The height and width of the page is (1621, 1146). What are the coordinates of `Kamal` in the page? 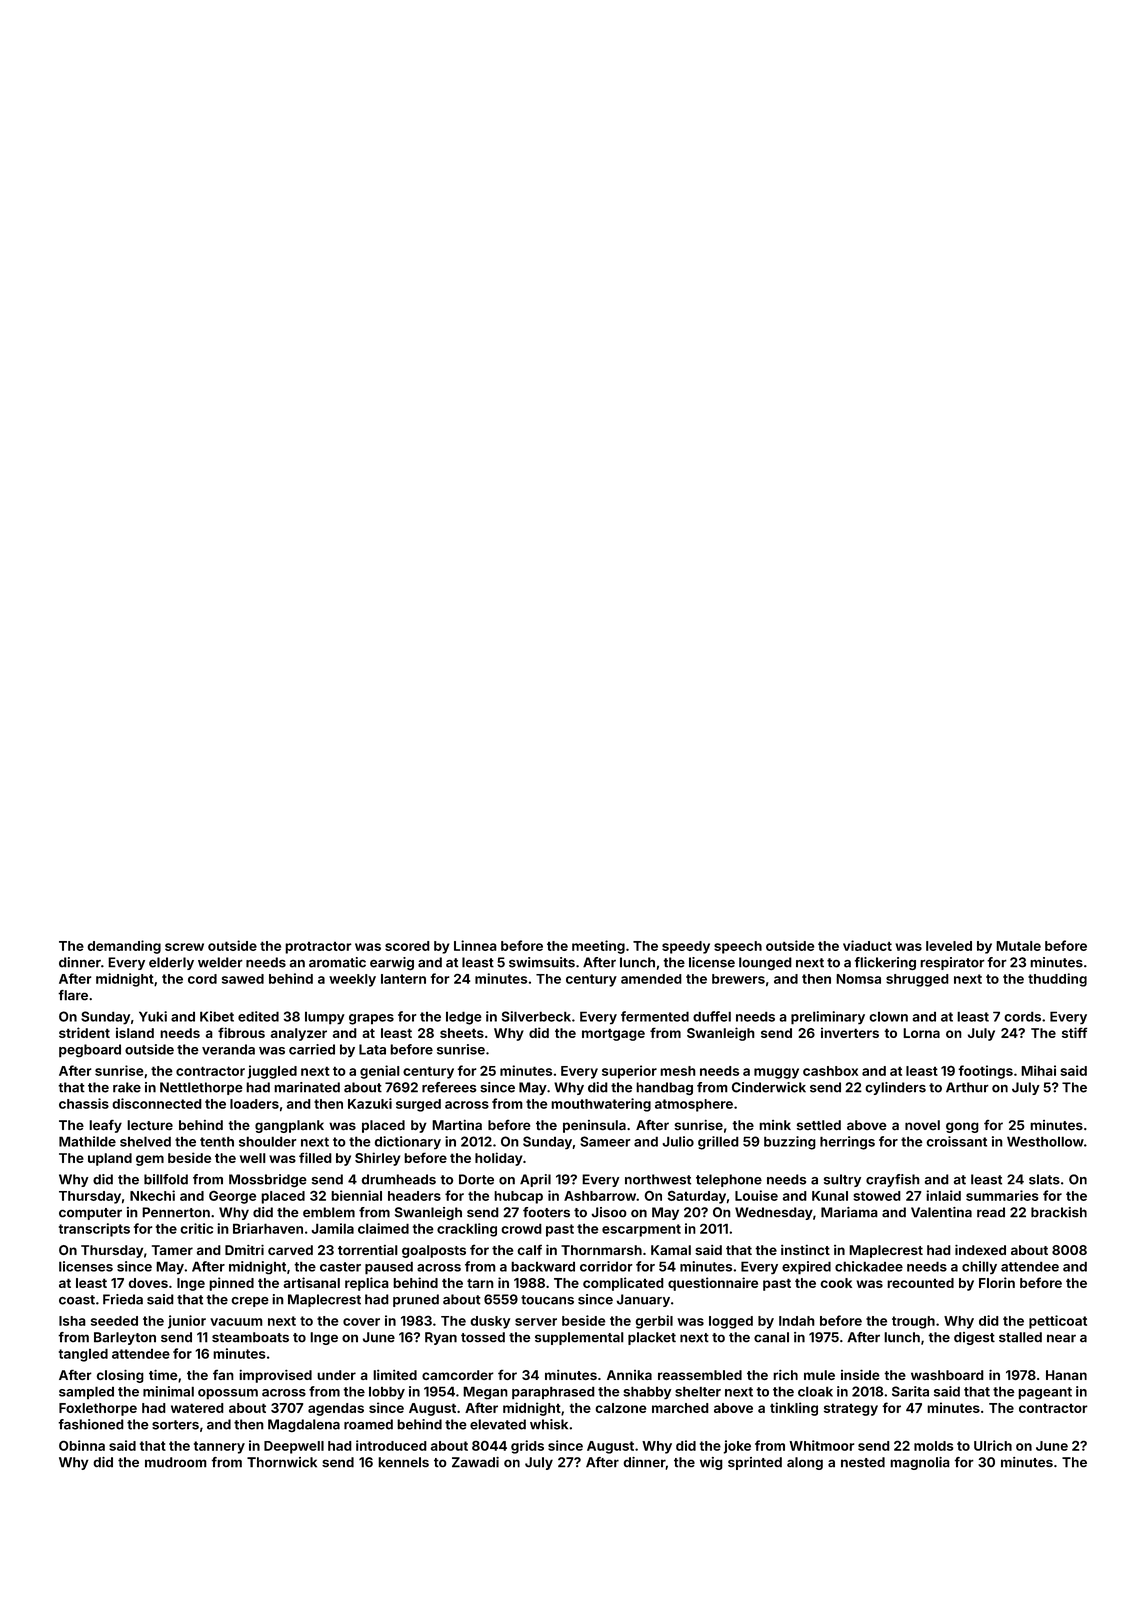 It's located at (671, 1250).
